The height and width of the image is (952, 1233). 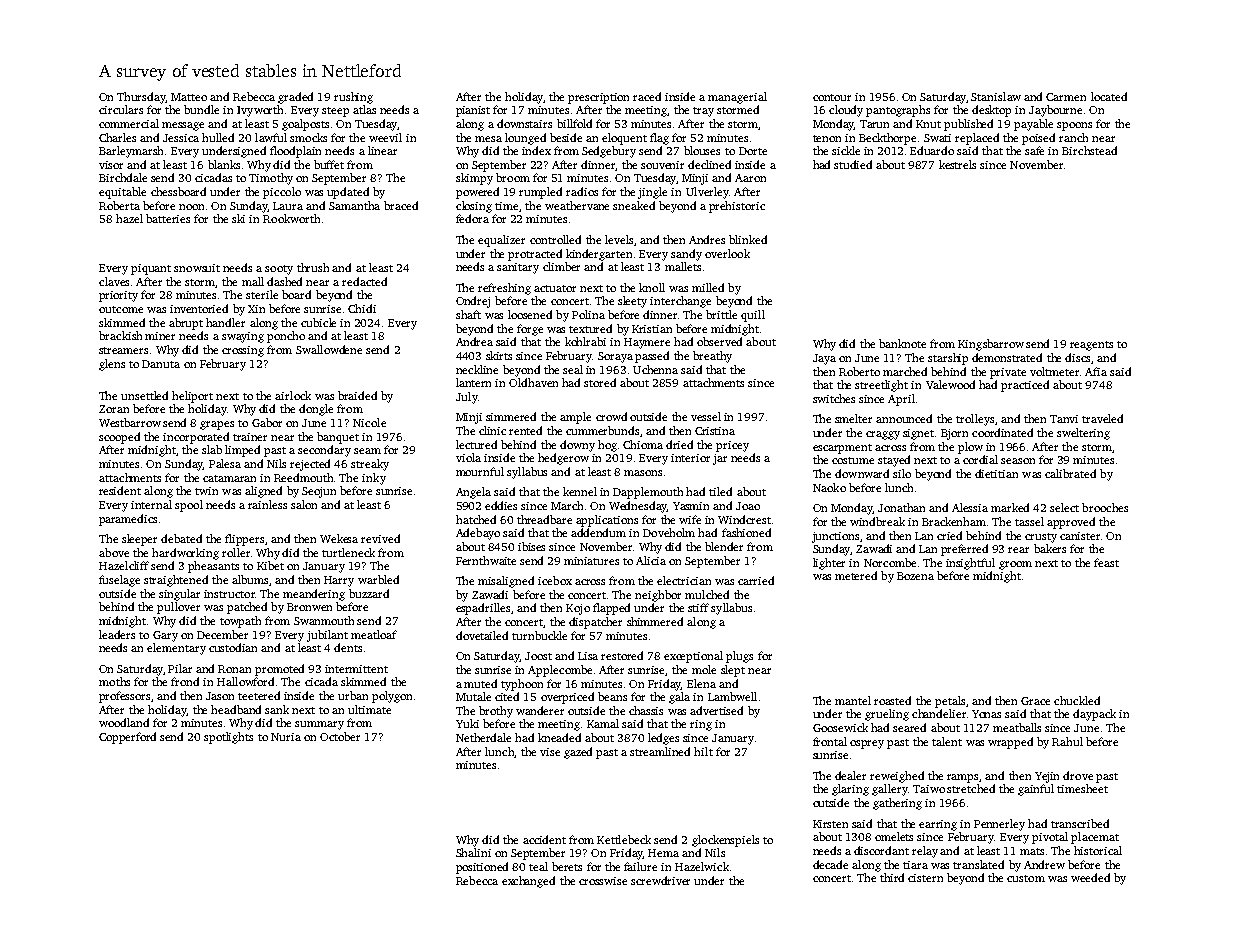 What do you see at coordinates (119, 581) in the image?
I see `fuselage` at bounding box center [119, 581].
